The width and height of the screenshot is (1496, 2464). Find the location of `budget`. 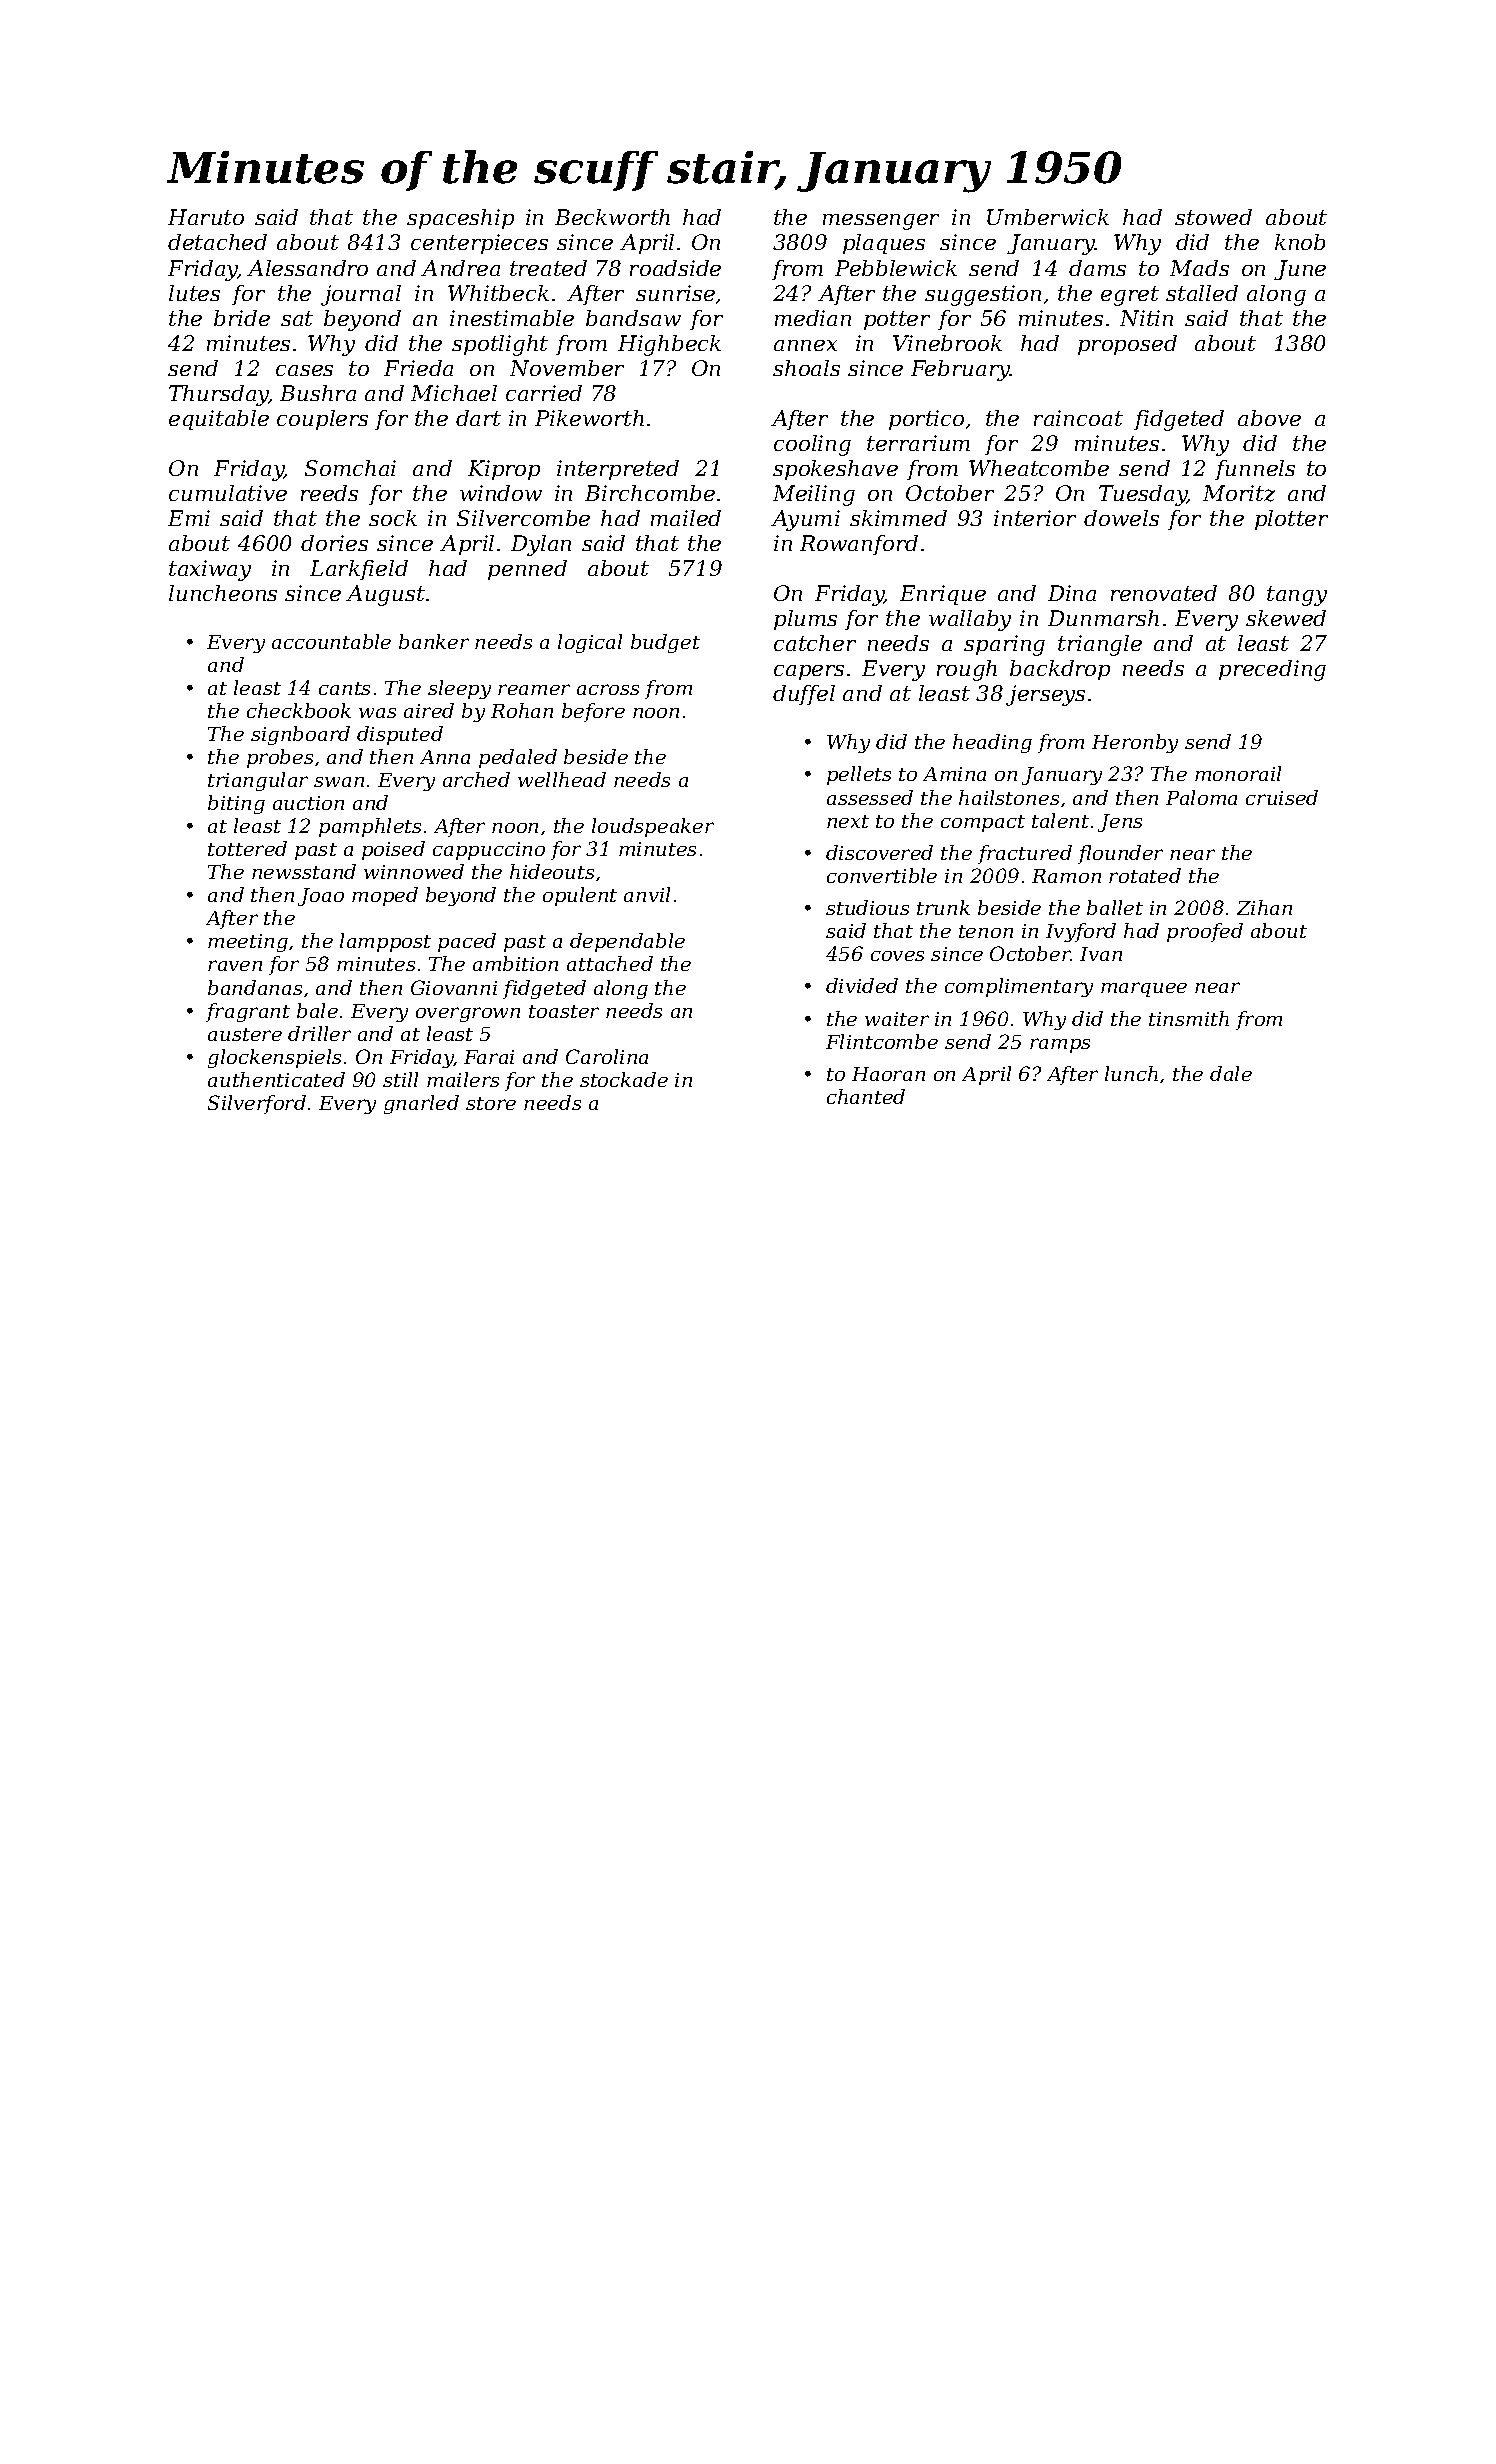

budget is located at coordinates (665, 643).
